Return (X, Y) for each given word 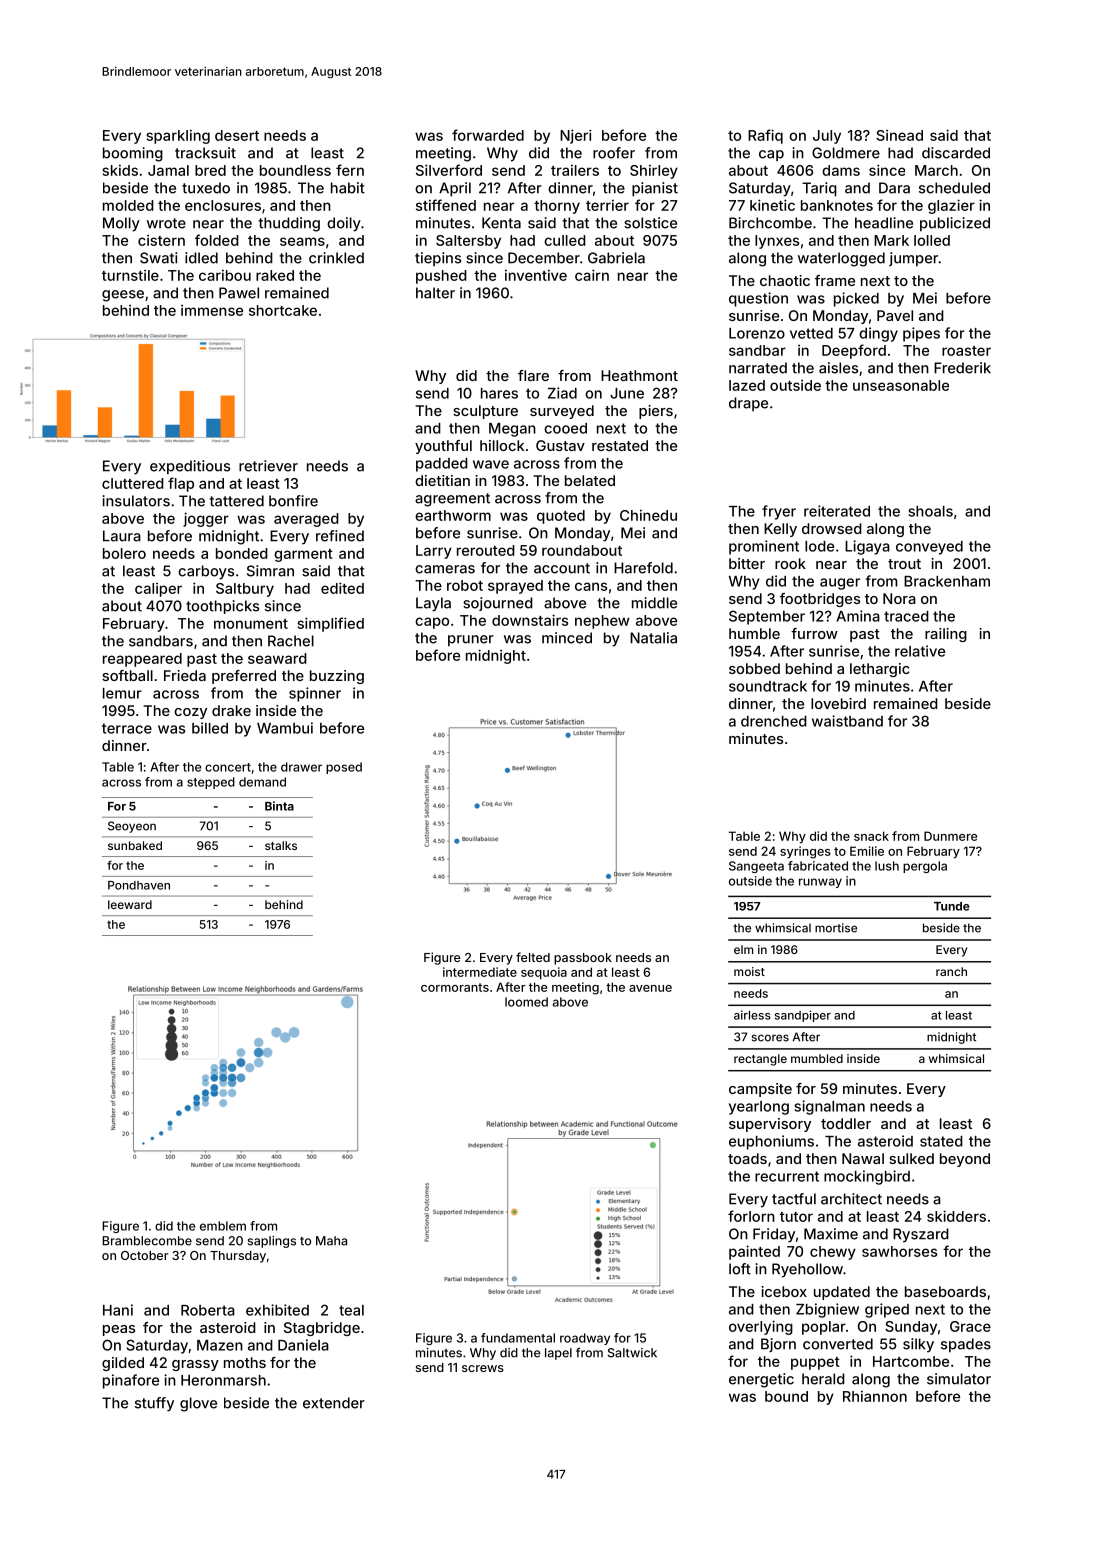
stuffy (154, 1404)
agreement (452, 500)
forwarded (488, 135)
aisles (838, 368)
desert (237, 135)
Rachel (291, 641)
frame (835, 280)
